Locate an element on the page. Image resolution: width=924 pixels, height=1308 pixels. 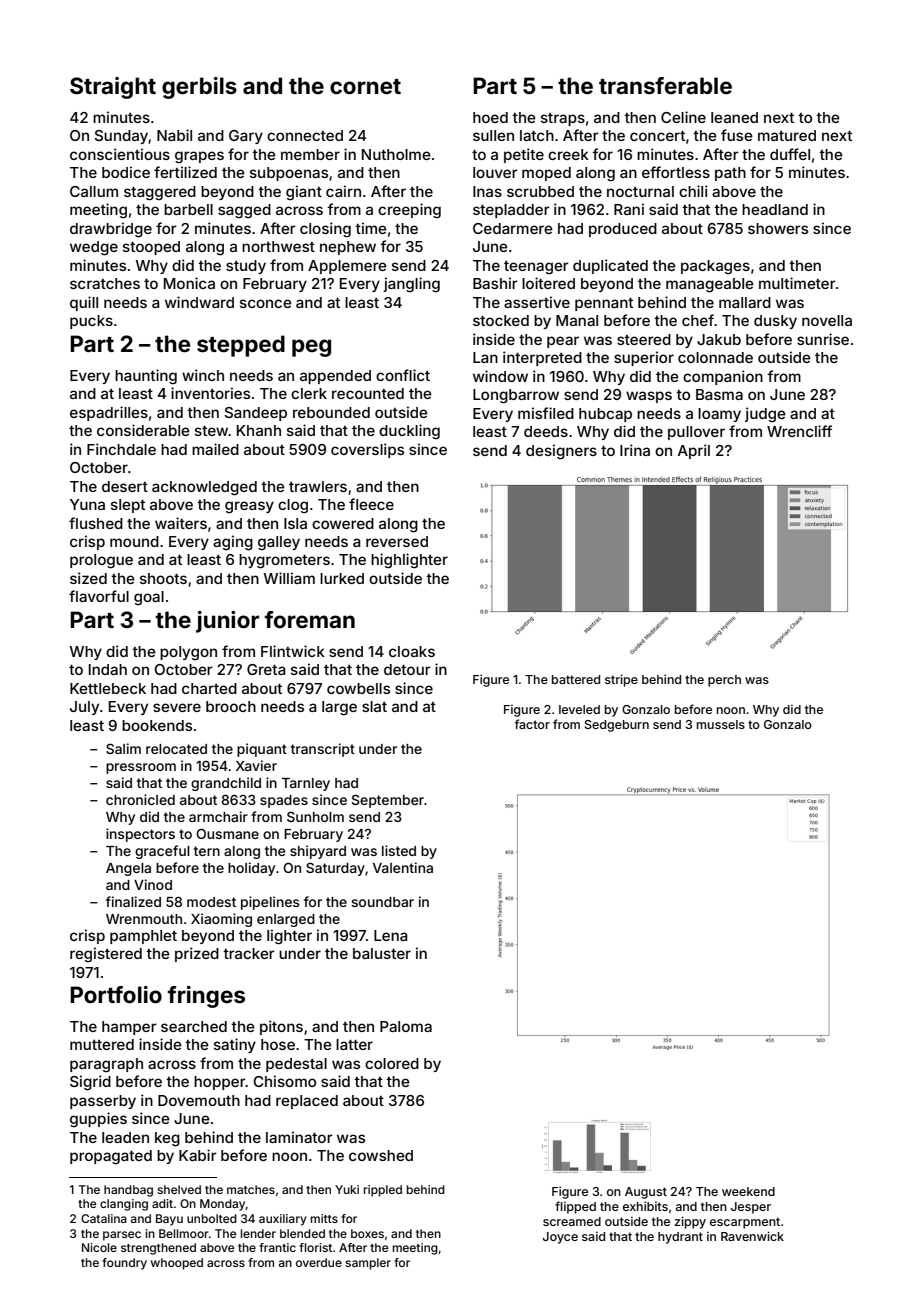
unbolted is located at coordinates (212, 1218).
